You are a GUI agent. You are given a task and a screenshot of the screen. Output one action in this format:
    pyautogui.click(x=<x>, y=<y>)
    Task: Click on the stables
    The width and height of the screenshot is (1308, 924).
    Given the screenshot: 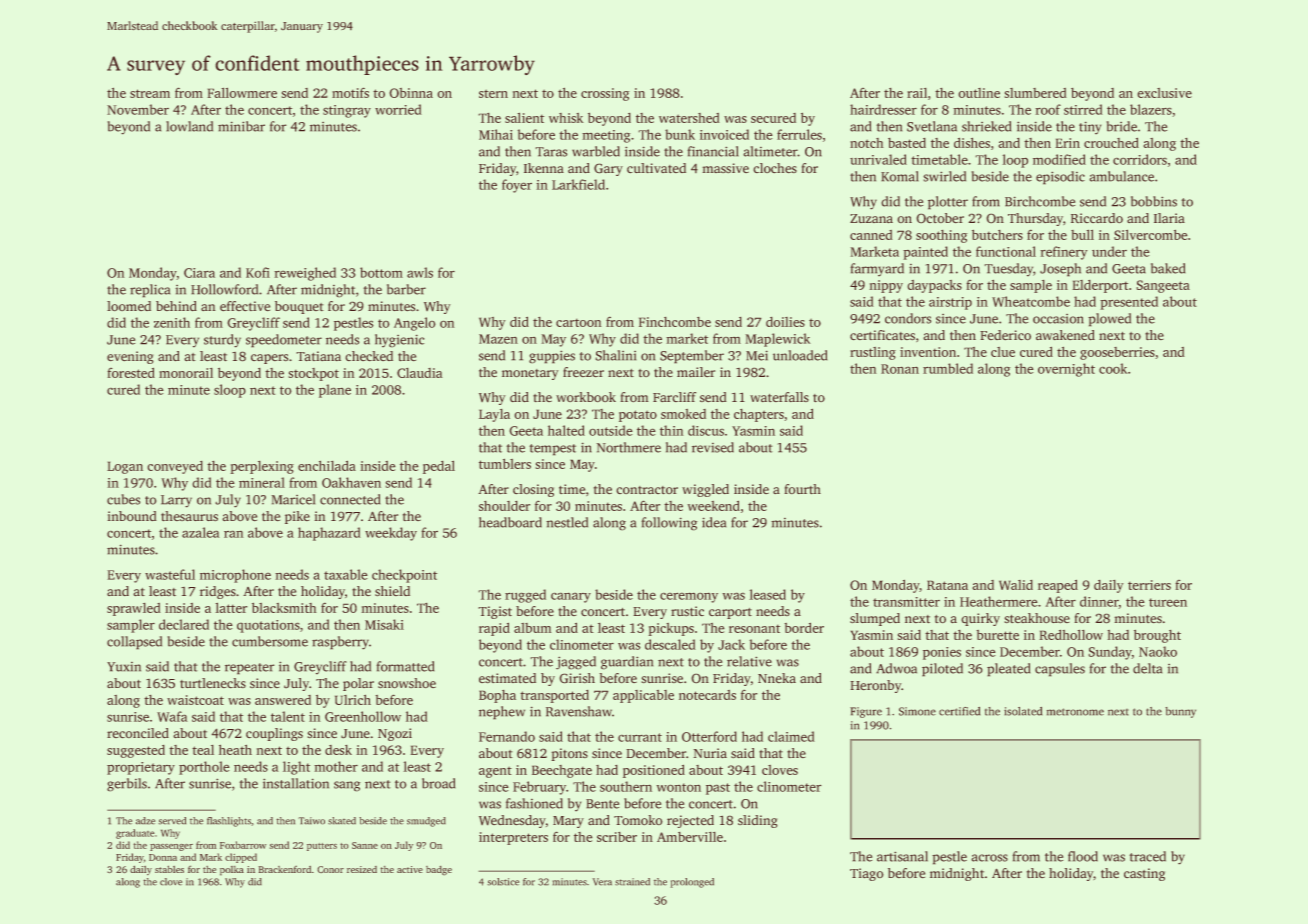 What is the action you would take?
    pyautogui.click(x=169, y=869)
